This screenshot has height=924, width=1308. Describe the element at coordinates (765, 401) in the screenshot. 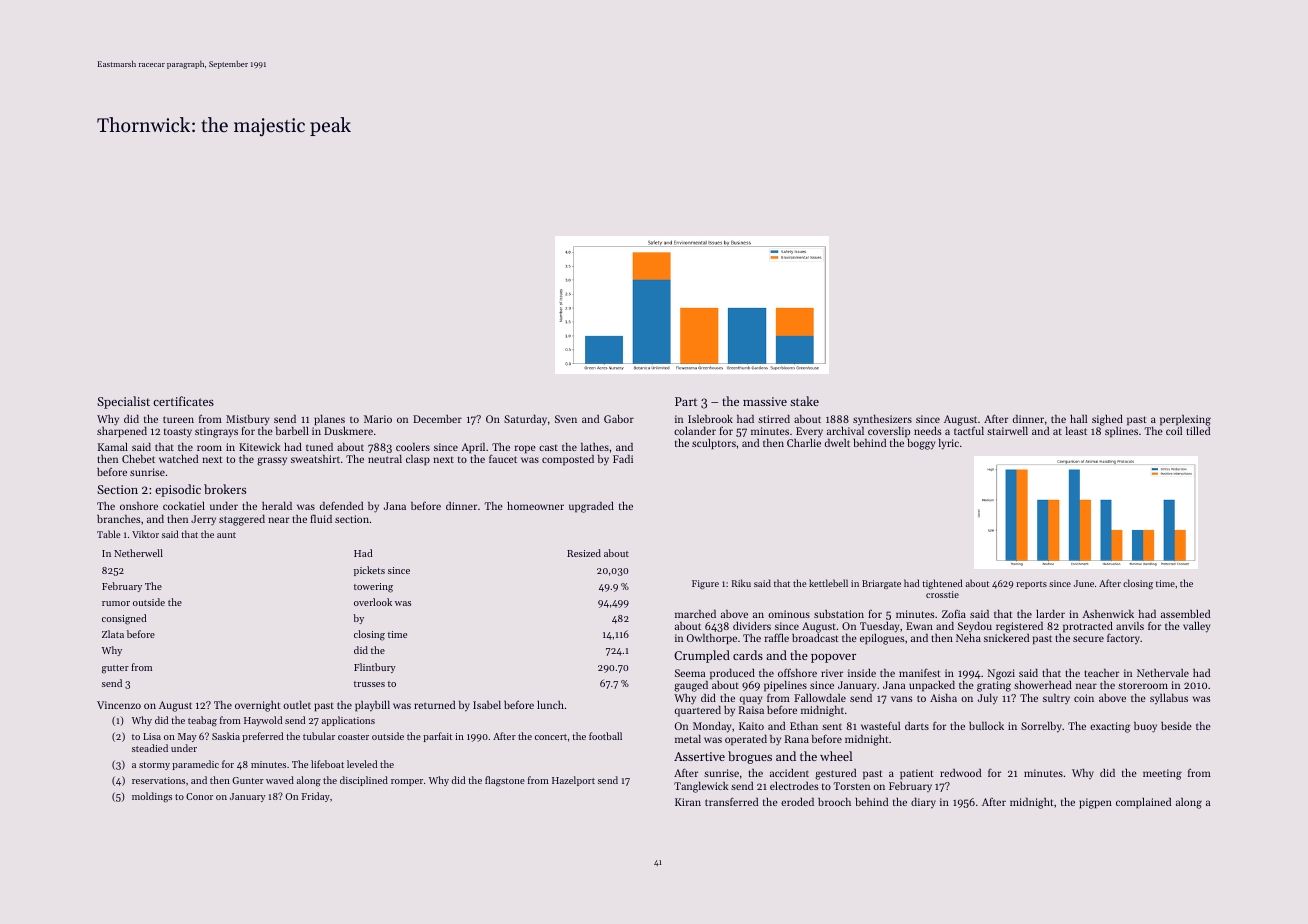

I see `massive` at that location.
